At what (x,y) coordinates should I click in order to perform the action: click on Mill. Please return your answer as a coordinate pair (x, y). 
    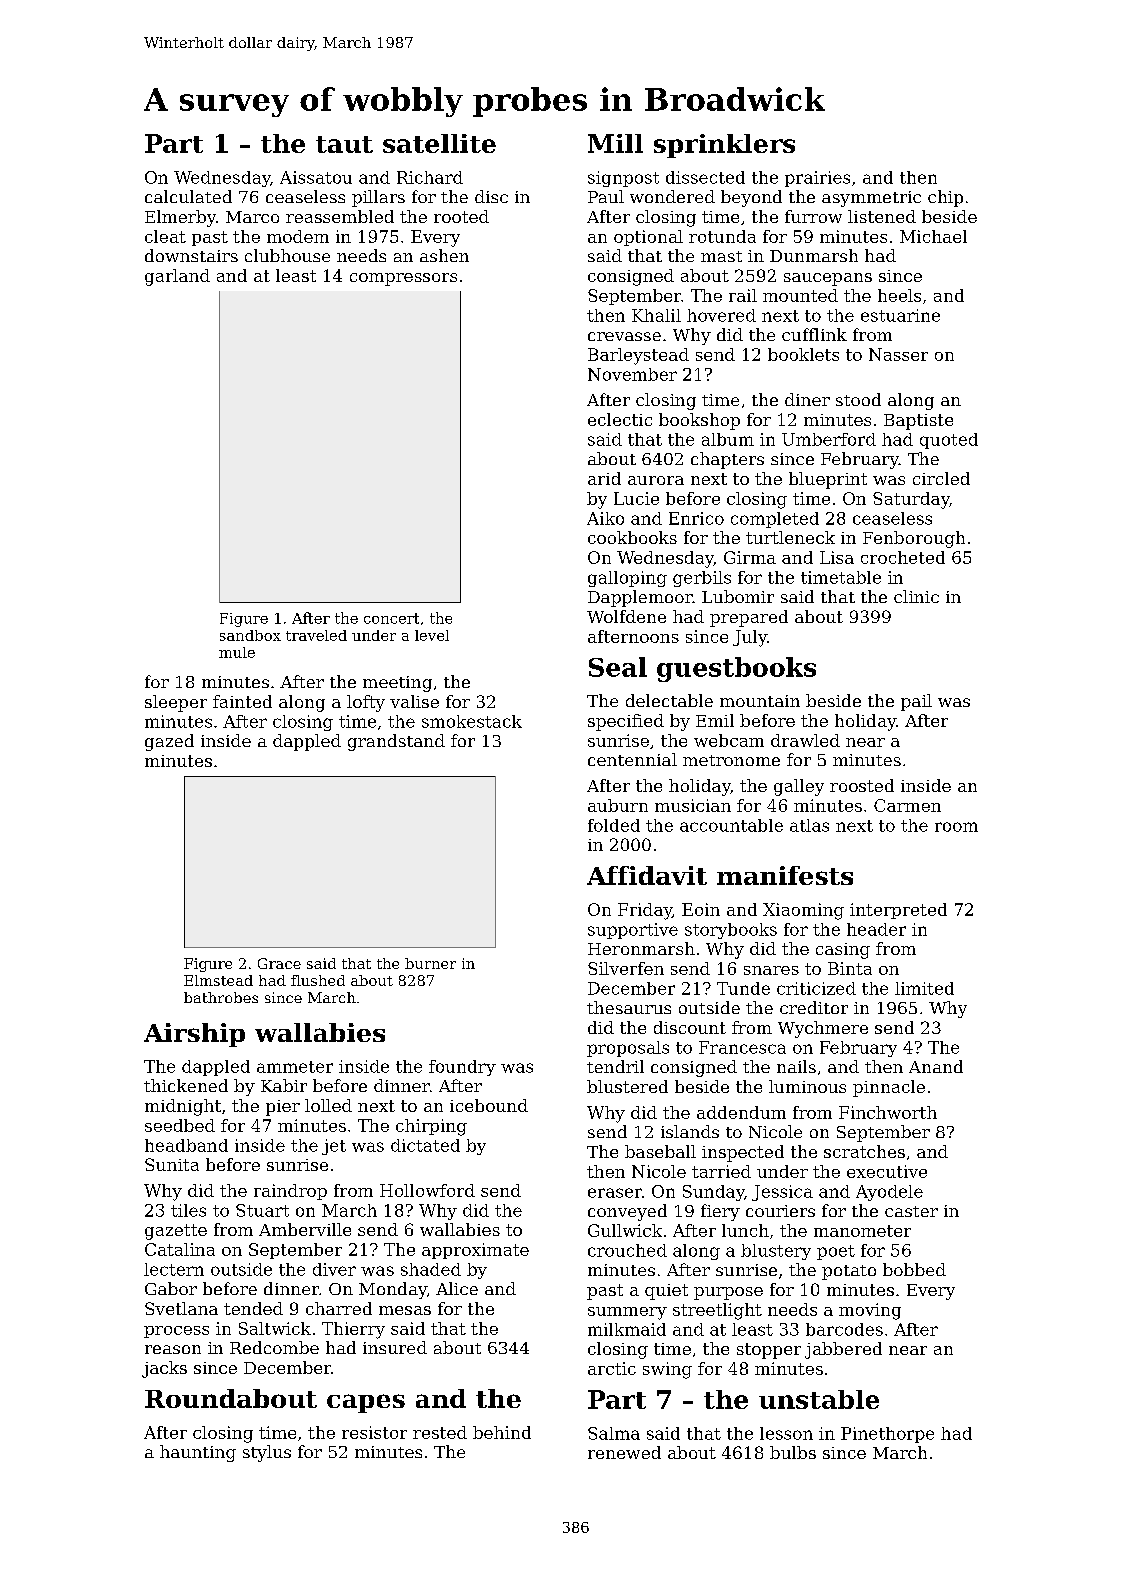
    Looking at the image, I should click on (615, 143).
